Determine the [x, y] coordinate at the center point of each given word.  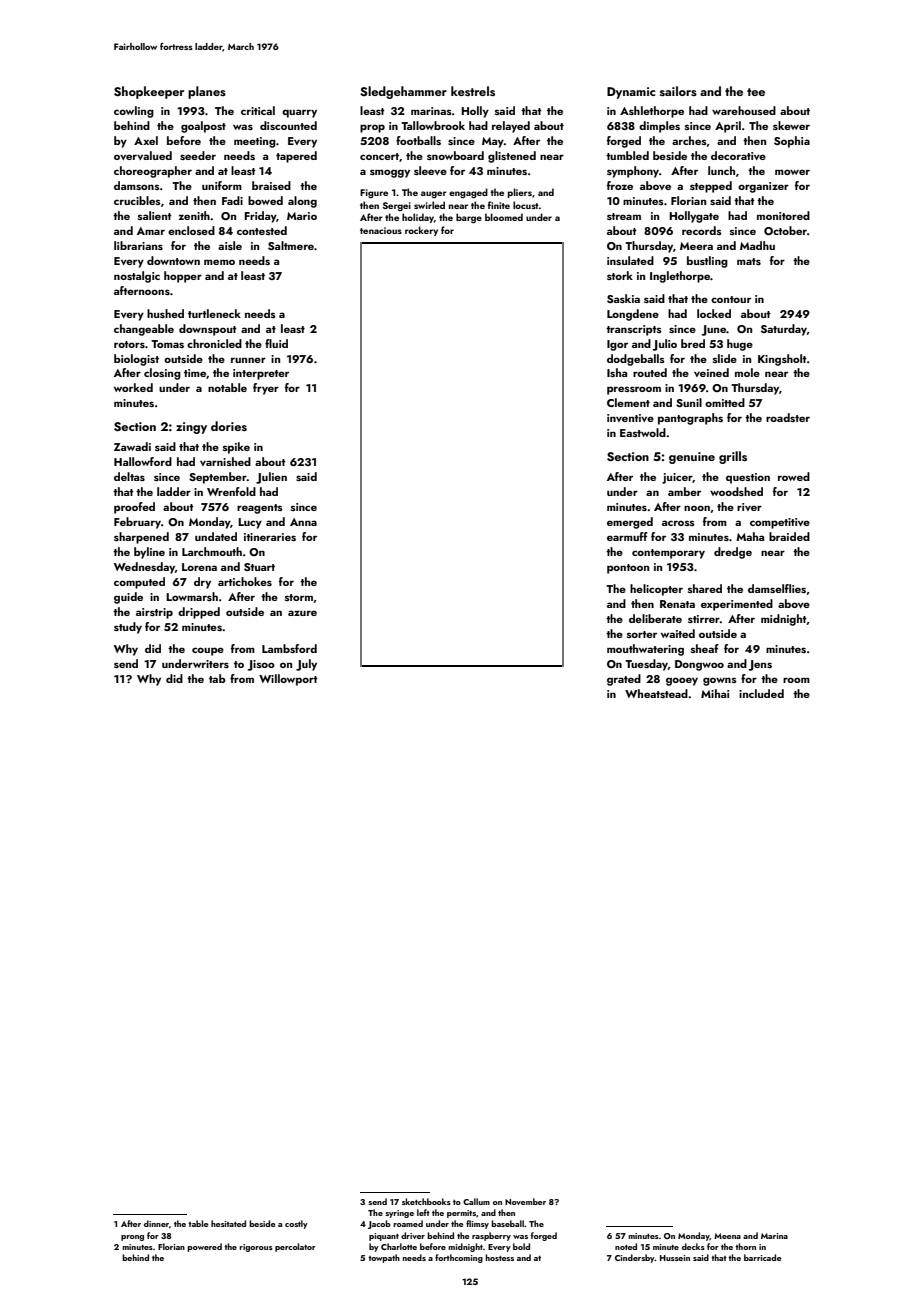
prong [132, 1238]
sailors [678, 91]
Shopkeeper [149, 92]
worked [133, 387]
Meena [727, 1236]
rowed [794, 476]
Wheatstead [656, 693]
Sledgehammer [403, 92]
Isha [617, 372]
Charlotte [399, 1246]
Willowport [288, 680]
